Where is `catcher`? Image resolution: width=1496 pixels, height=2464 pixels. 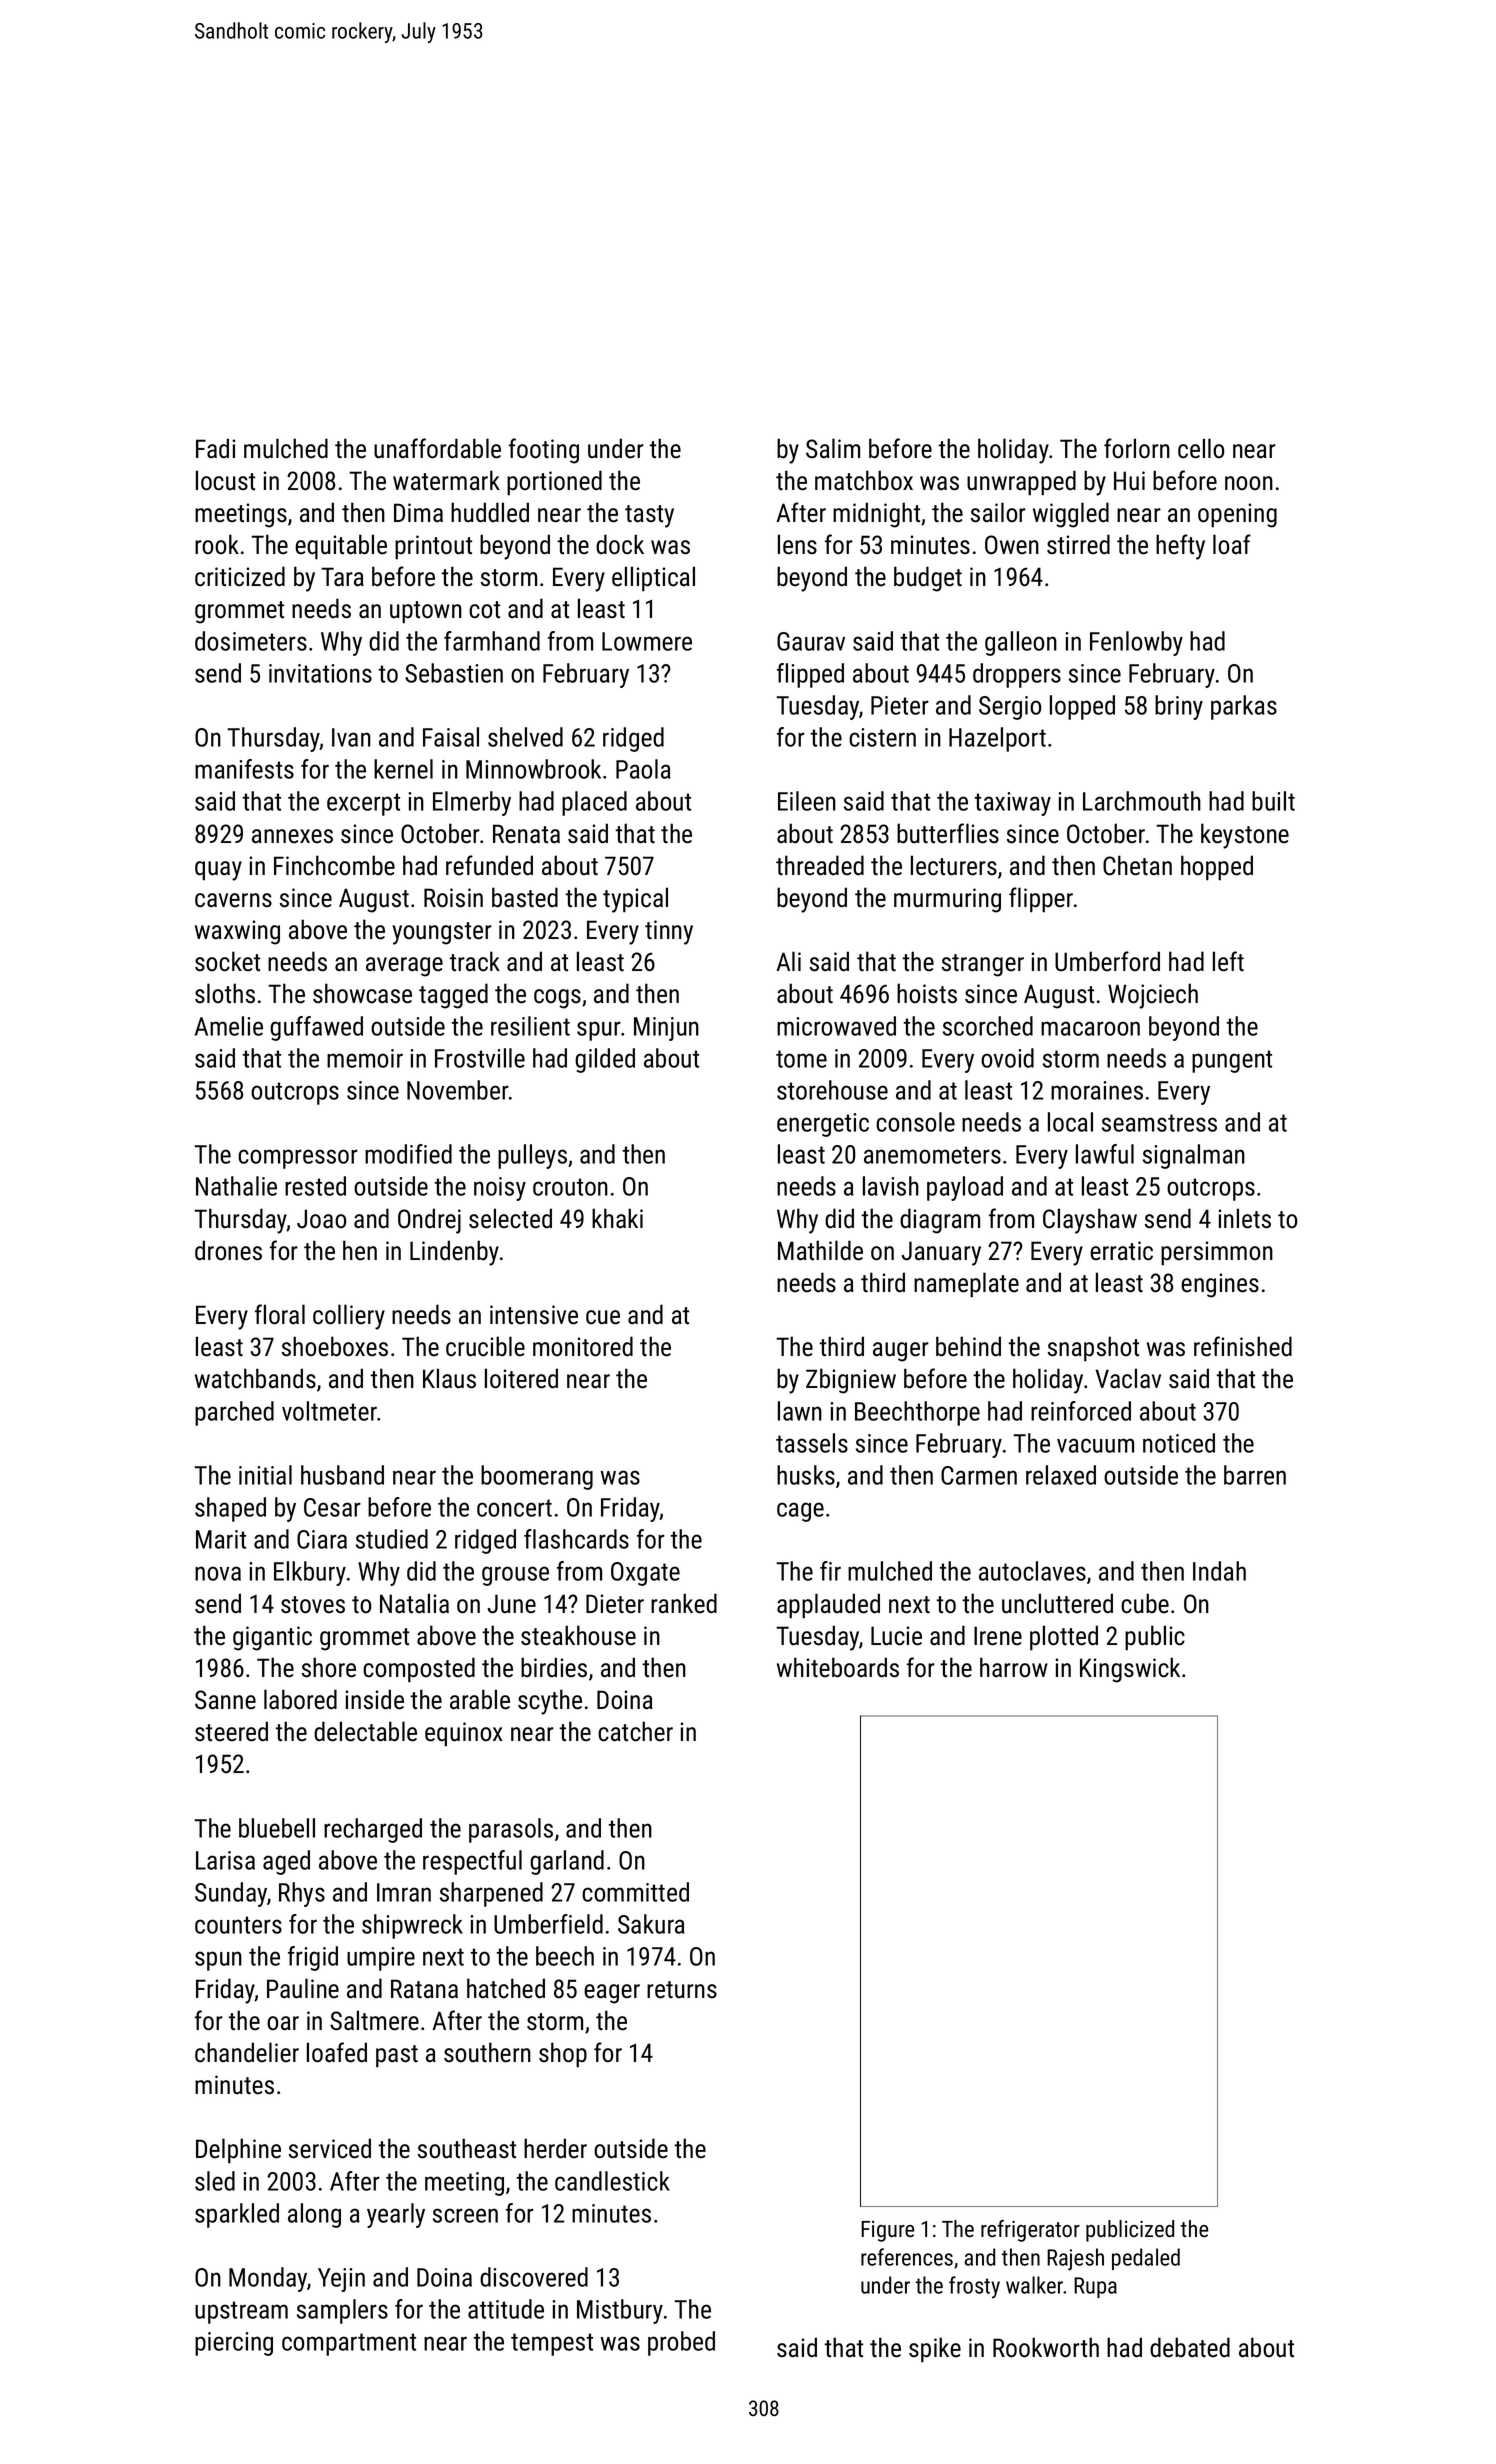 catcher is located at coordinates (635, 1731).
